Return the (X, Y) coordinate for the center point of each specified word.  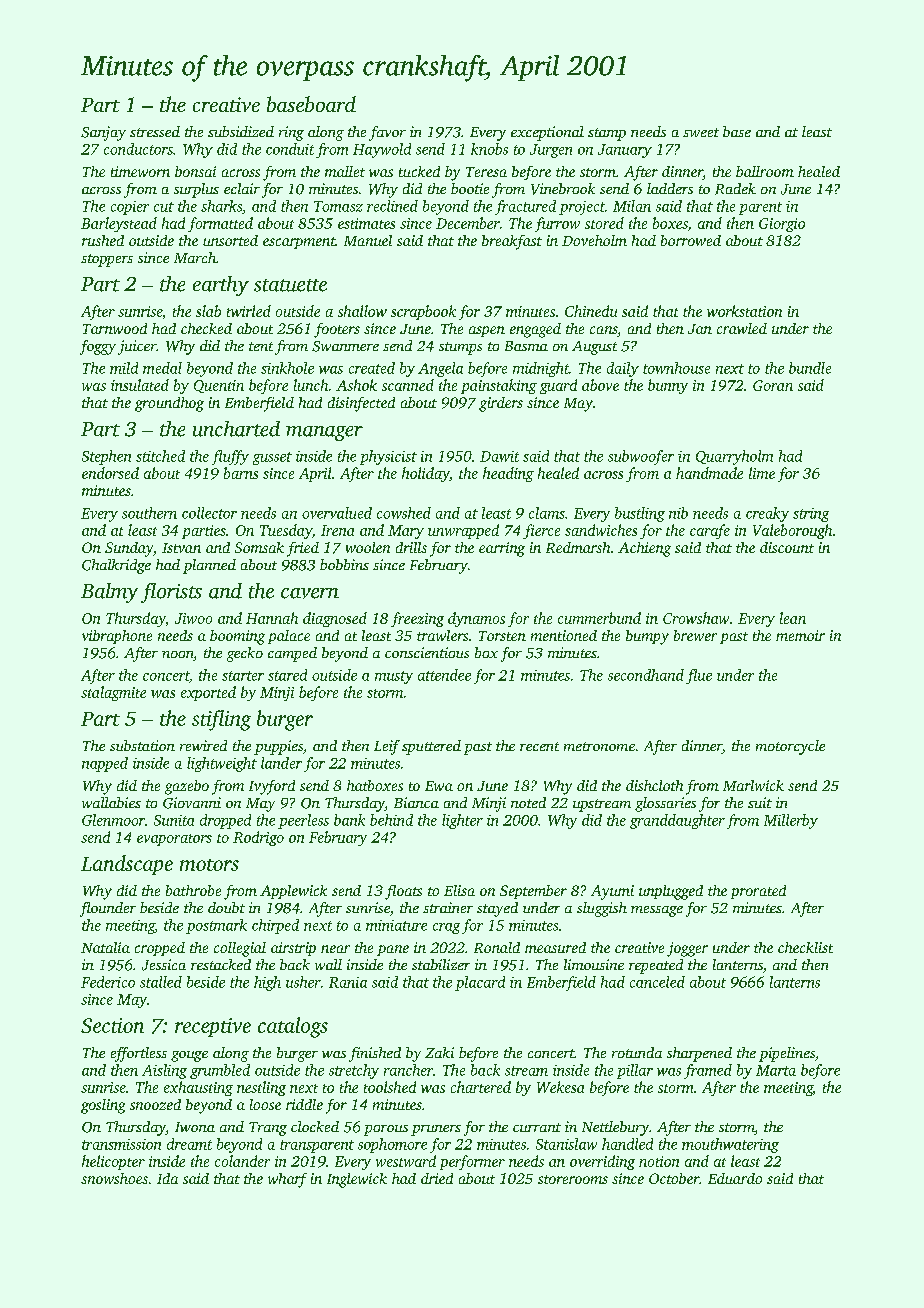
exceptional (547, 133)
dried (437, 1178)
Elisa (459, 890)
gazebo (187, 787)
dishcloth (654, 785)
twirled (249, 311)
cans (603, 330)
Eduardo (735, 1178)
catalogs (293, 1027)
